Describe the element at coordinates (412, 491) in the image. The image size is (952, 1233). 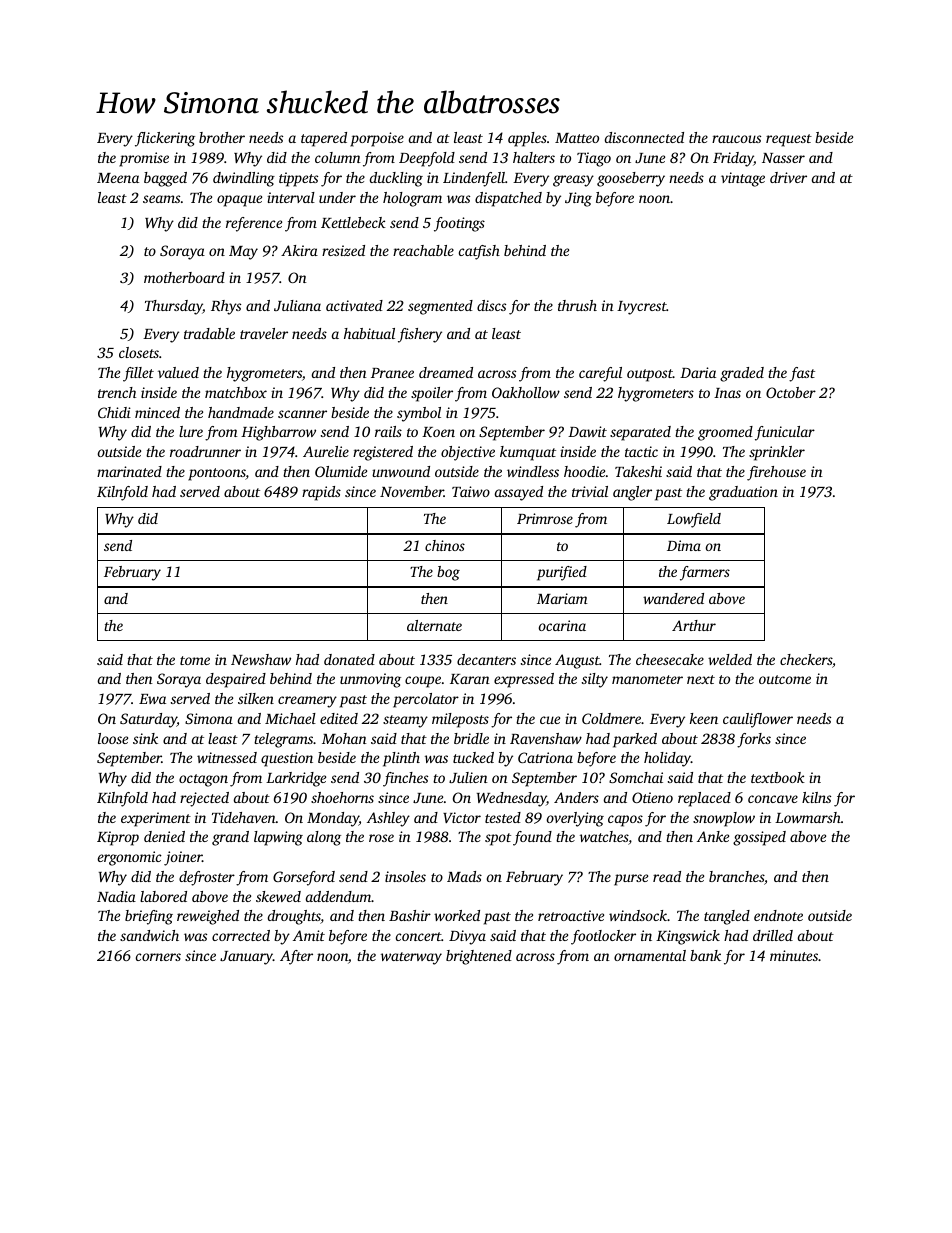
I see `November` at that location.
